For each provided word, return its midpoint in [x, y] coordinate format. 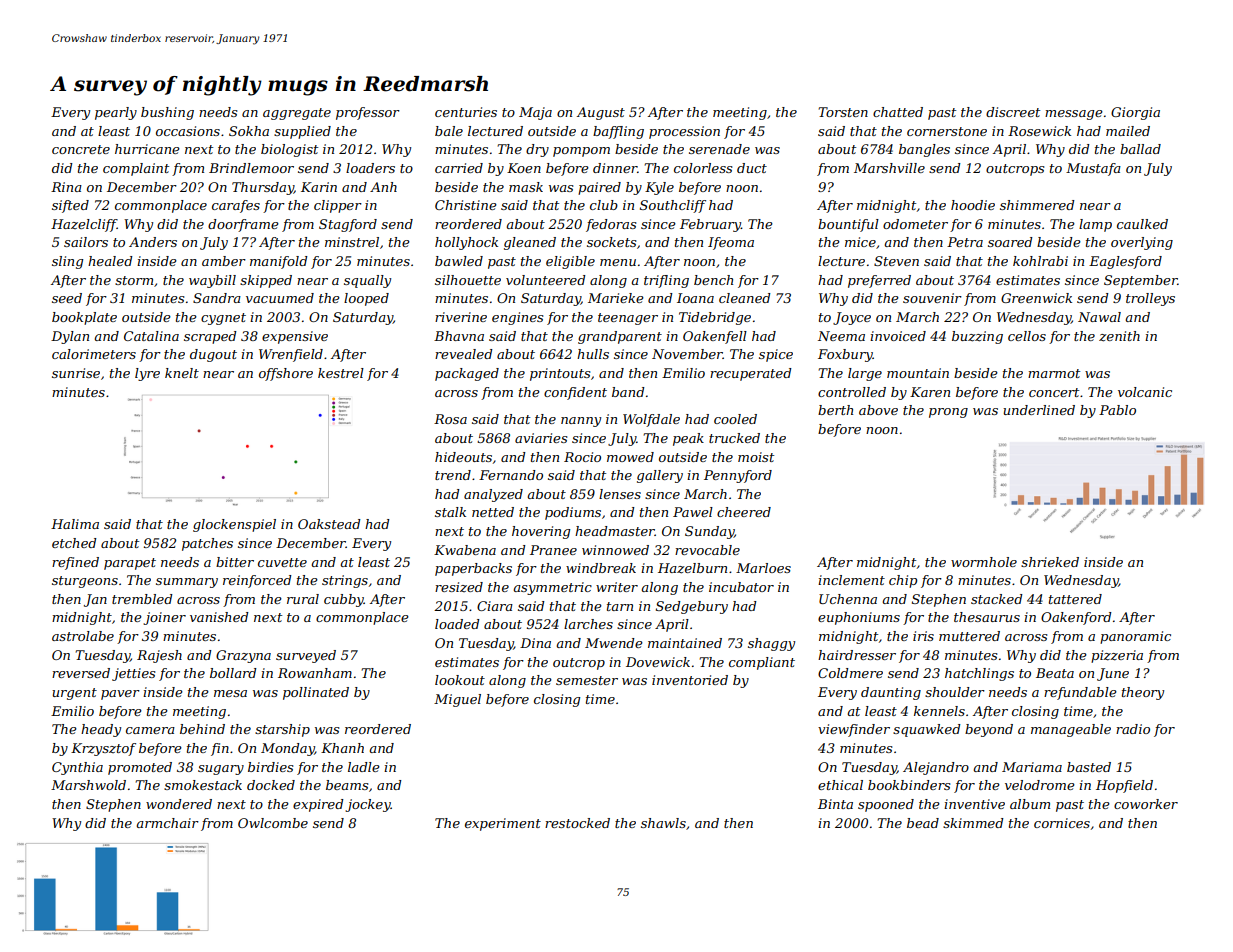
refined [75, 563]
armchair [167, 823]
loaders [370, 168]
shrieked [1050, 562]
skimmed [973, 823]
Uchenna [848, 599]
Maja [535, 113]
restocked [577, 823]
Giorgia [1135, 113]
